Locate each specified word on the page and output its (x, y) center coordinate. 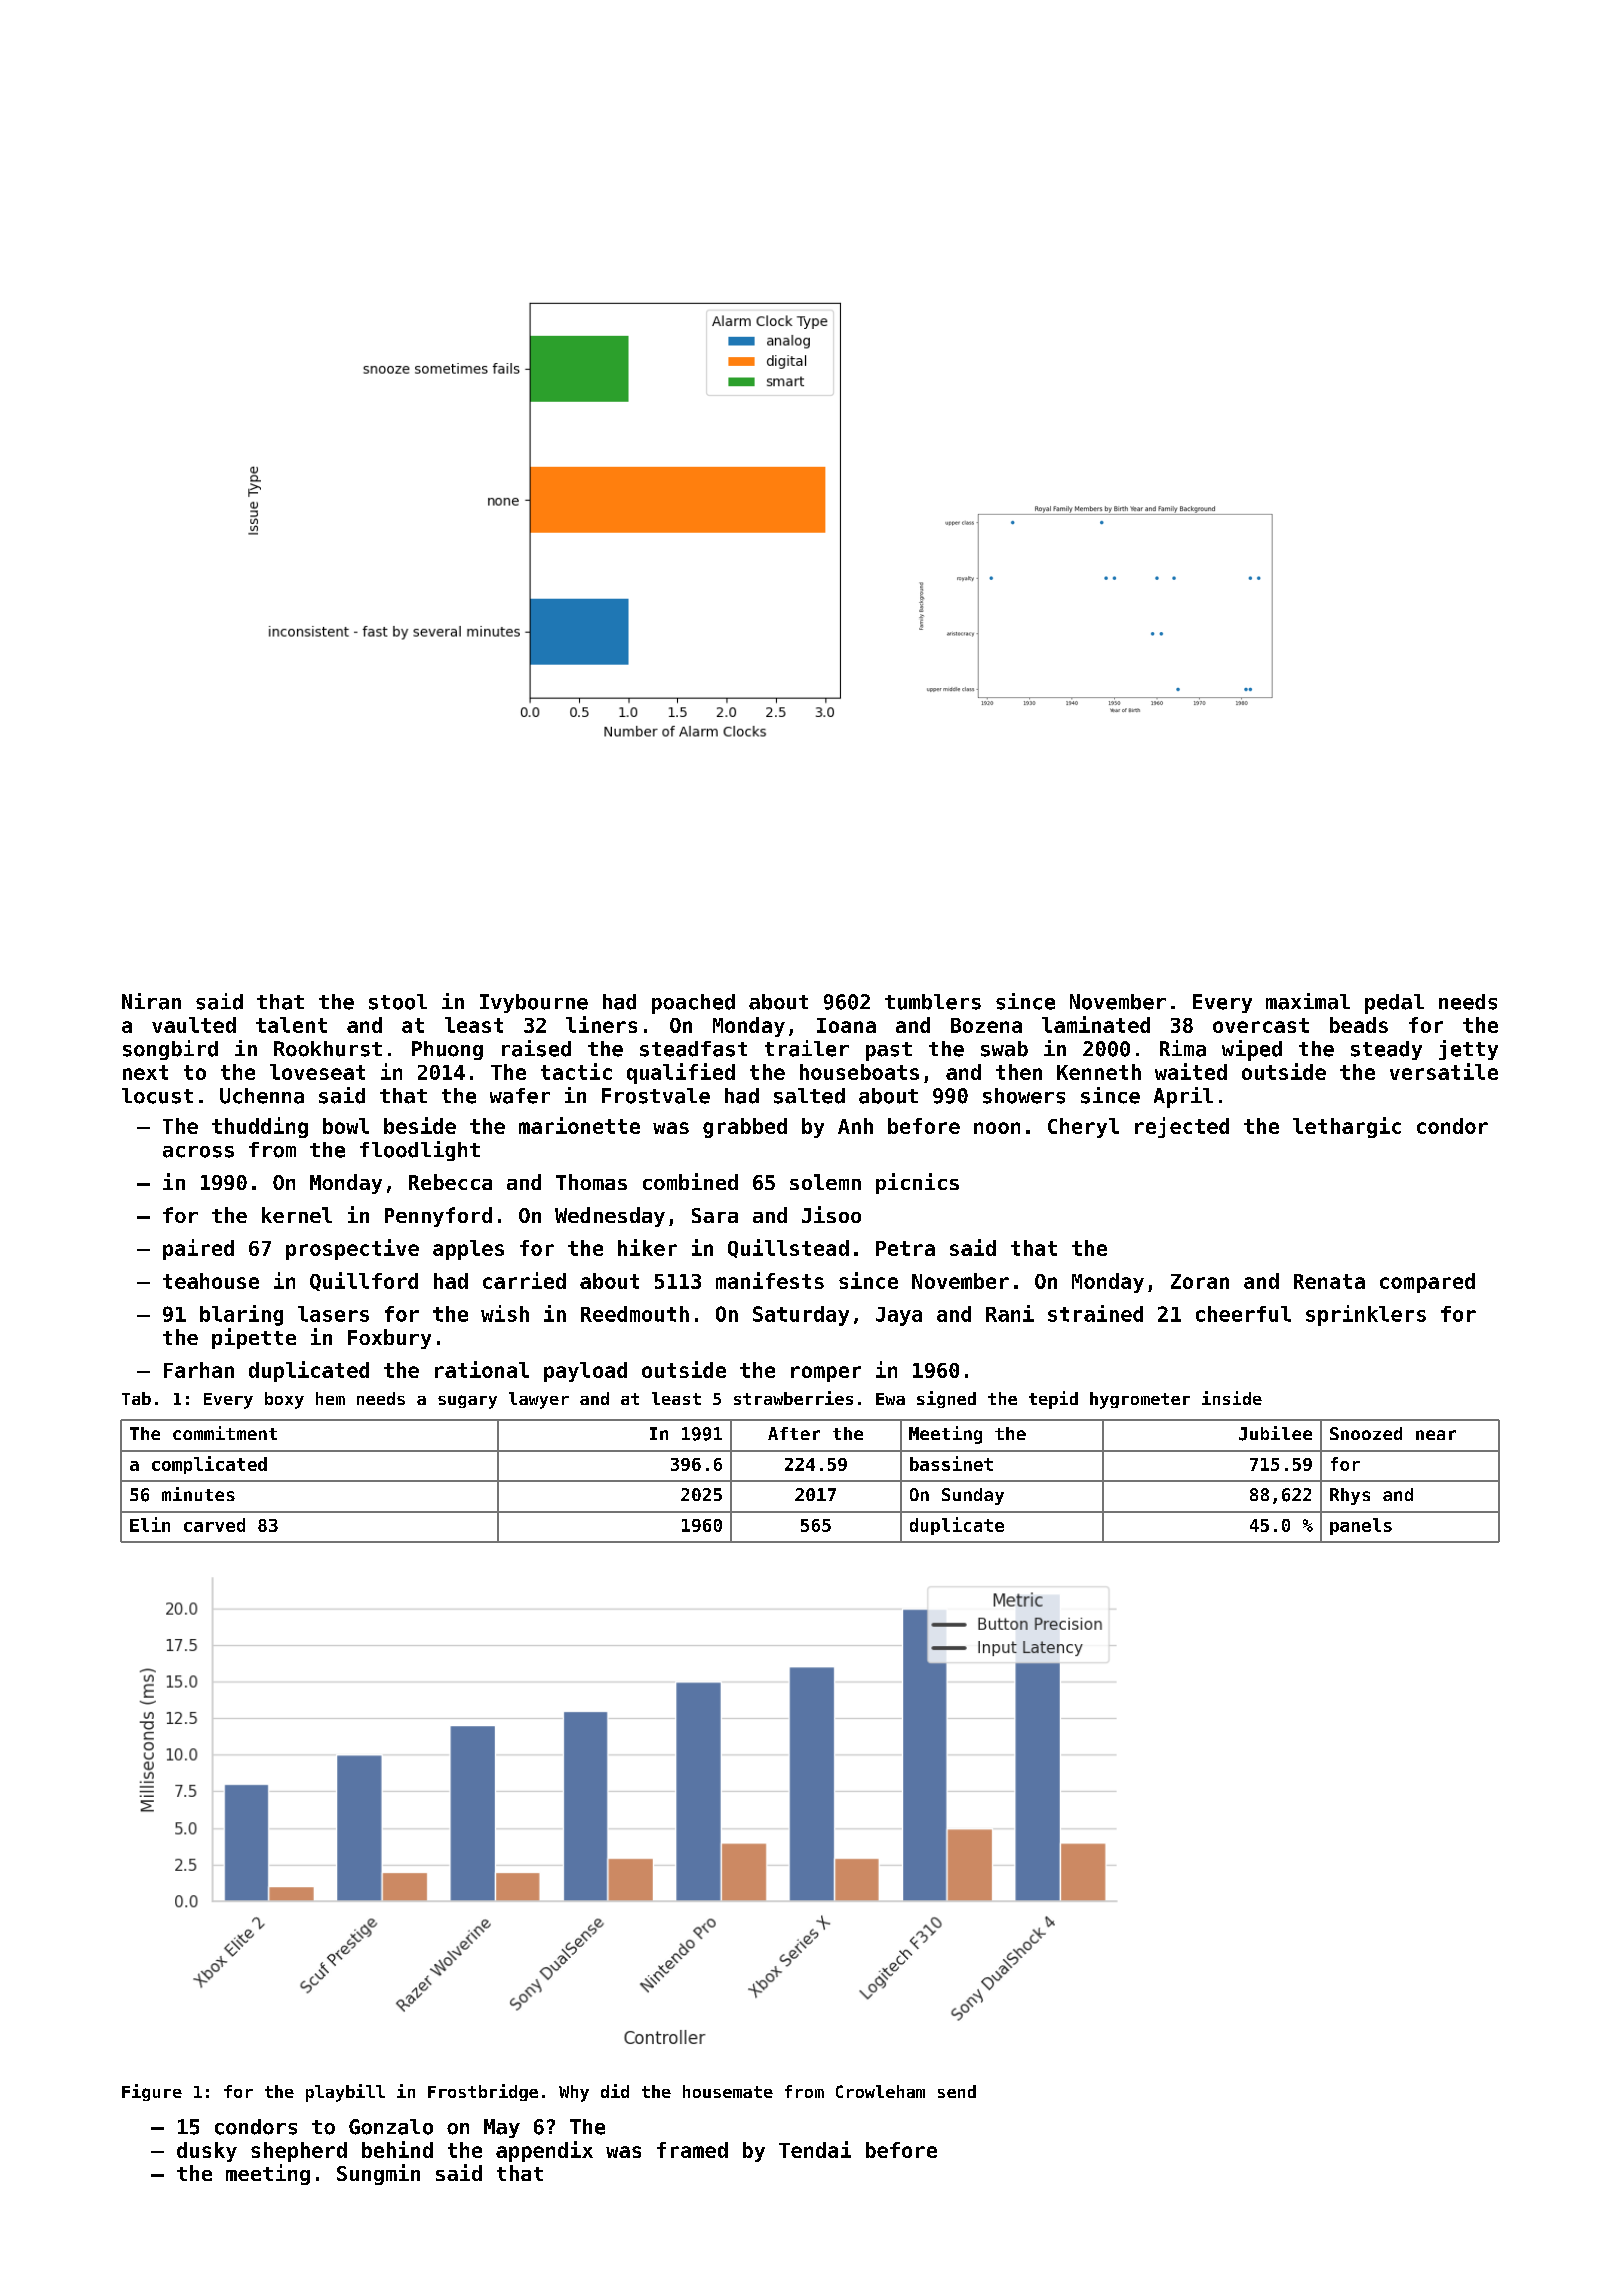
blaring (241, 1315)
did (615, 2091)
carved (214, 1525)
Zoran (1200, 1281)
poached (693, 1004)
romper (826, 1374)
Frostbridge (483, 2092)
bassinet (951, 1463)
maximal (1308, 1001)
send (957, 2091)
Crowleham (880, 2091)
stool (398, 1002)
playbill (345, 2093)
